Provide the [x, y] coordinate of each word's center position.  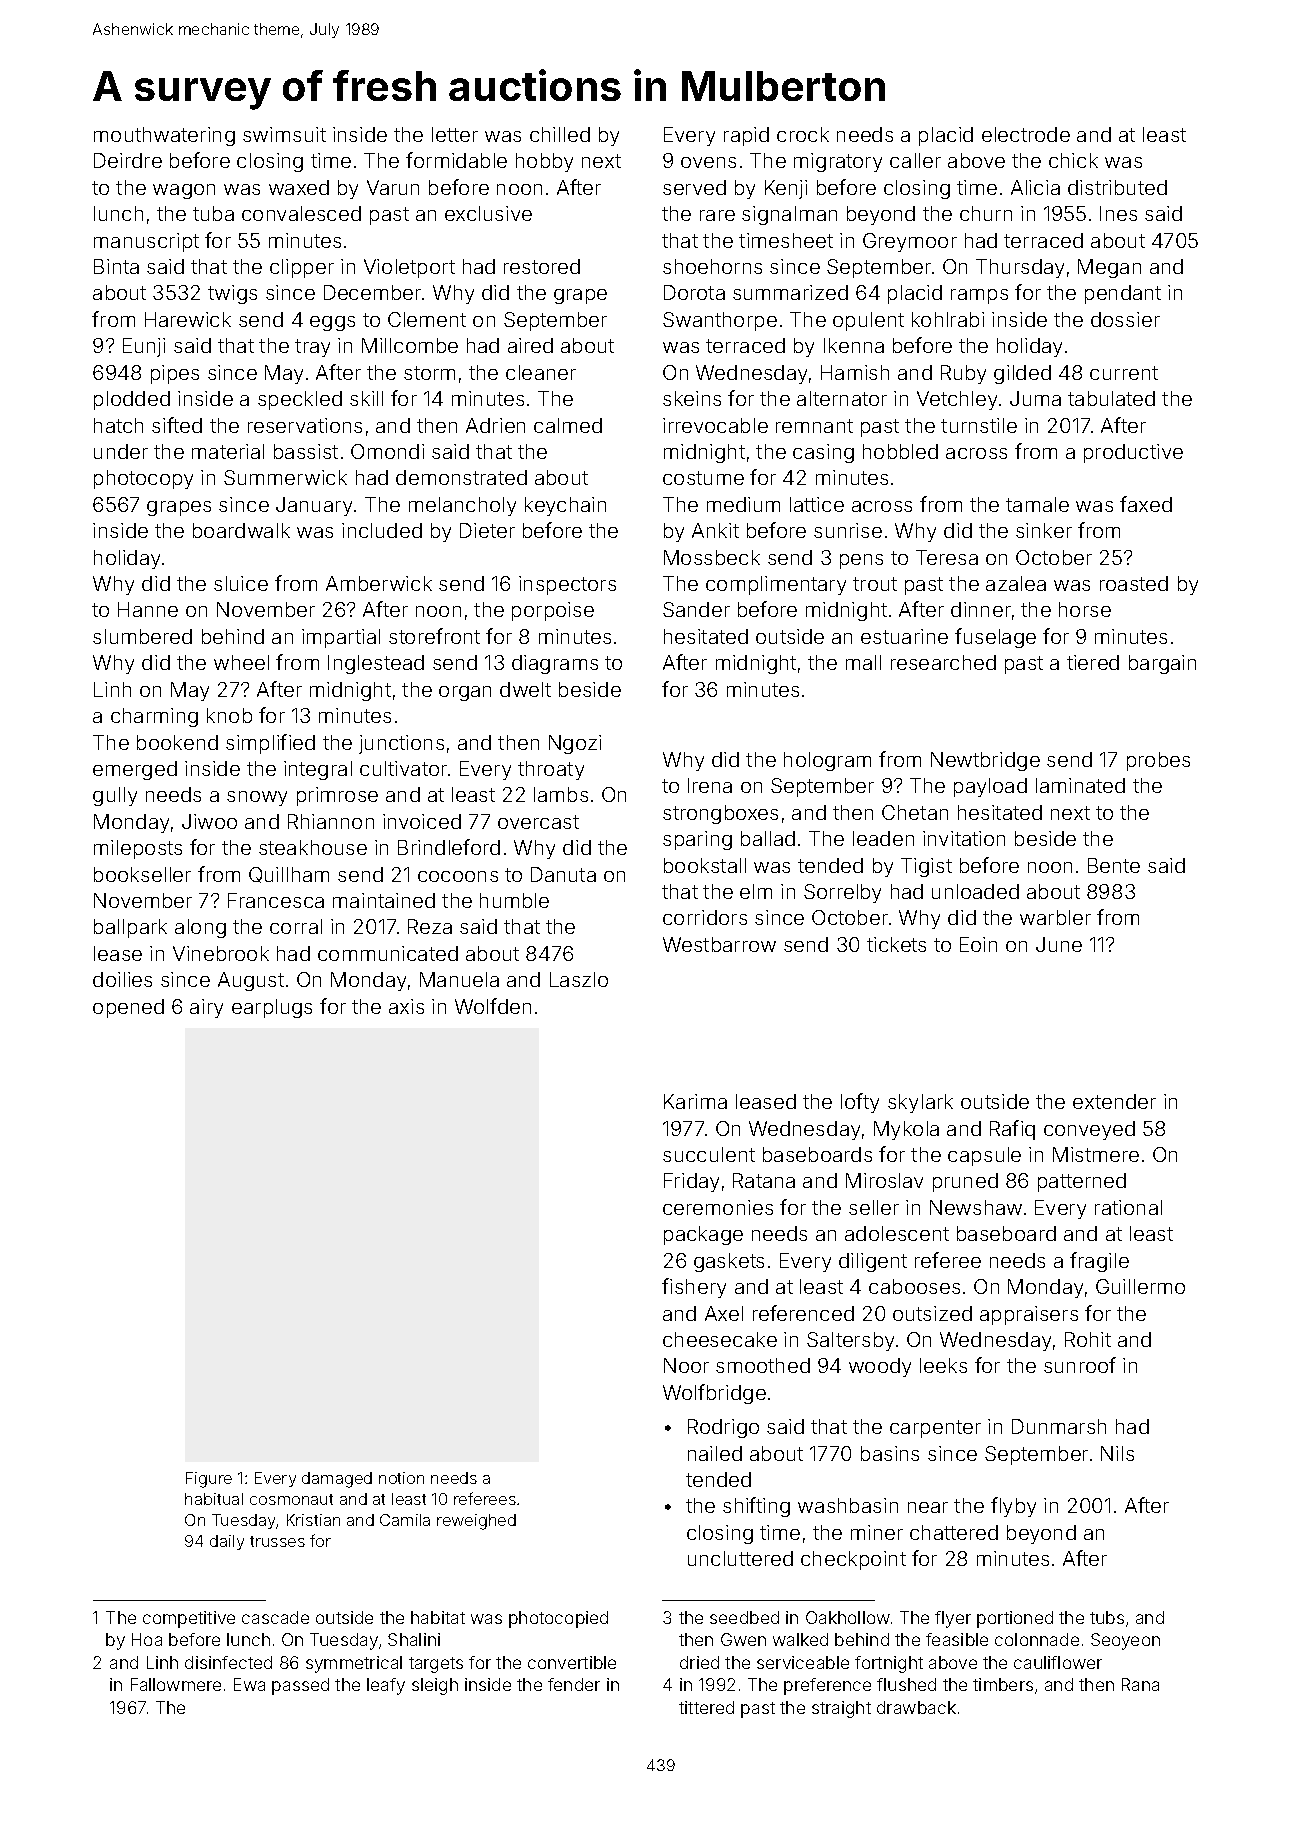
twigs [232, 294]
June [1059, 944]
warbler [1055, 917]
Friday [691, 1182]
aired [530, 345]
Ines [1118, 213]
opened [128, 1008]
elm [756, 891]
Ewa [249, 1684]
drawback [916, 1707]
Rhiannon [331, 821]
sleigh [435, 1686]
